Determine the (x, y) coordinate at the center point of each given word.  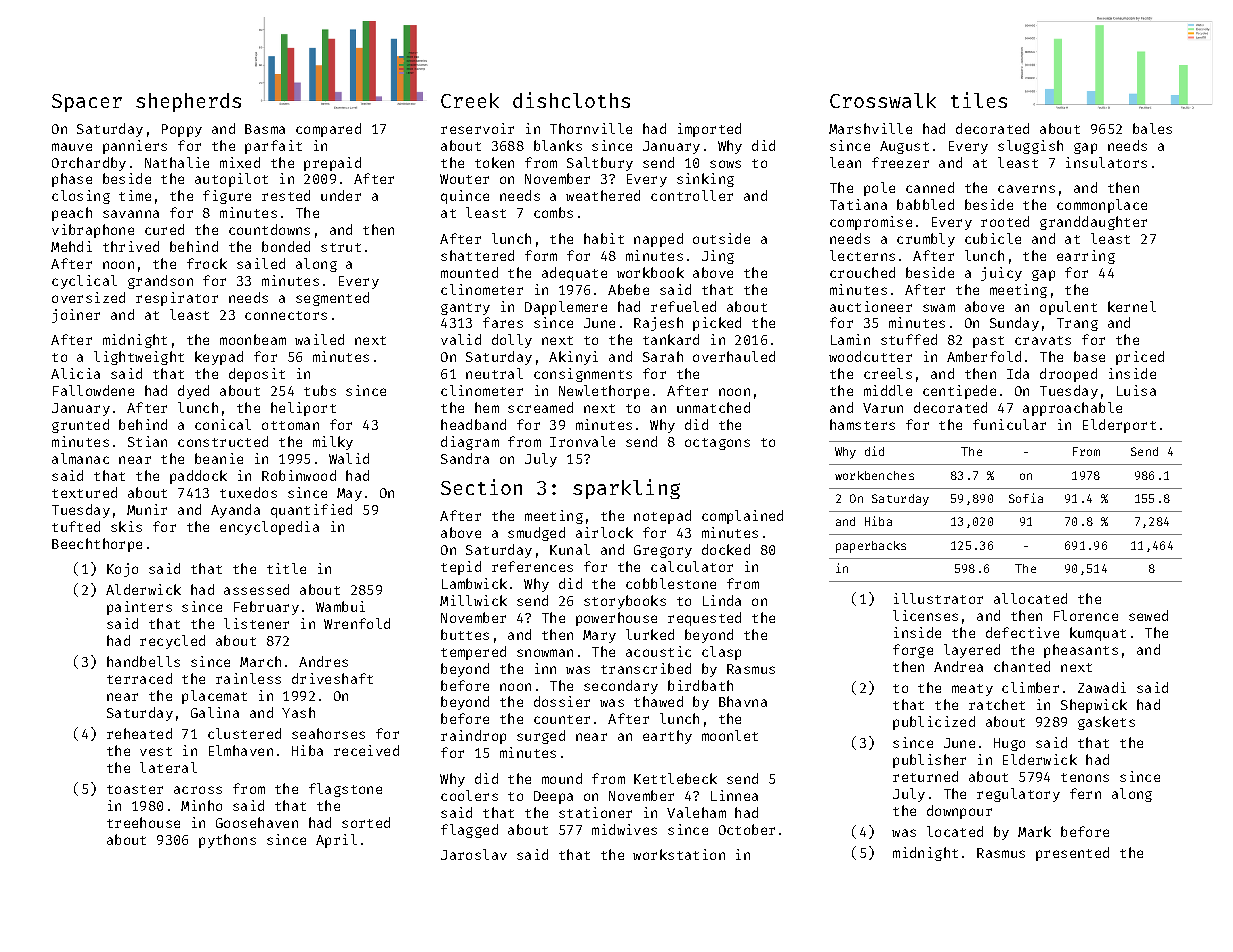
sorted (366, 822)
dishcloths (571, 100)
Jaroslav (474, 854)
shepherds (188, 102)
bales (1152, 128)
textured (84, 492)
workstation (679, 854)
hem (487, 407)
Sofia (1026, 498)
